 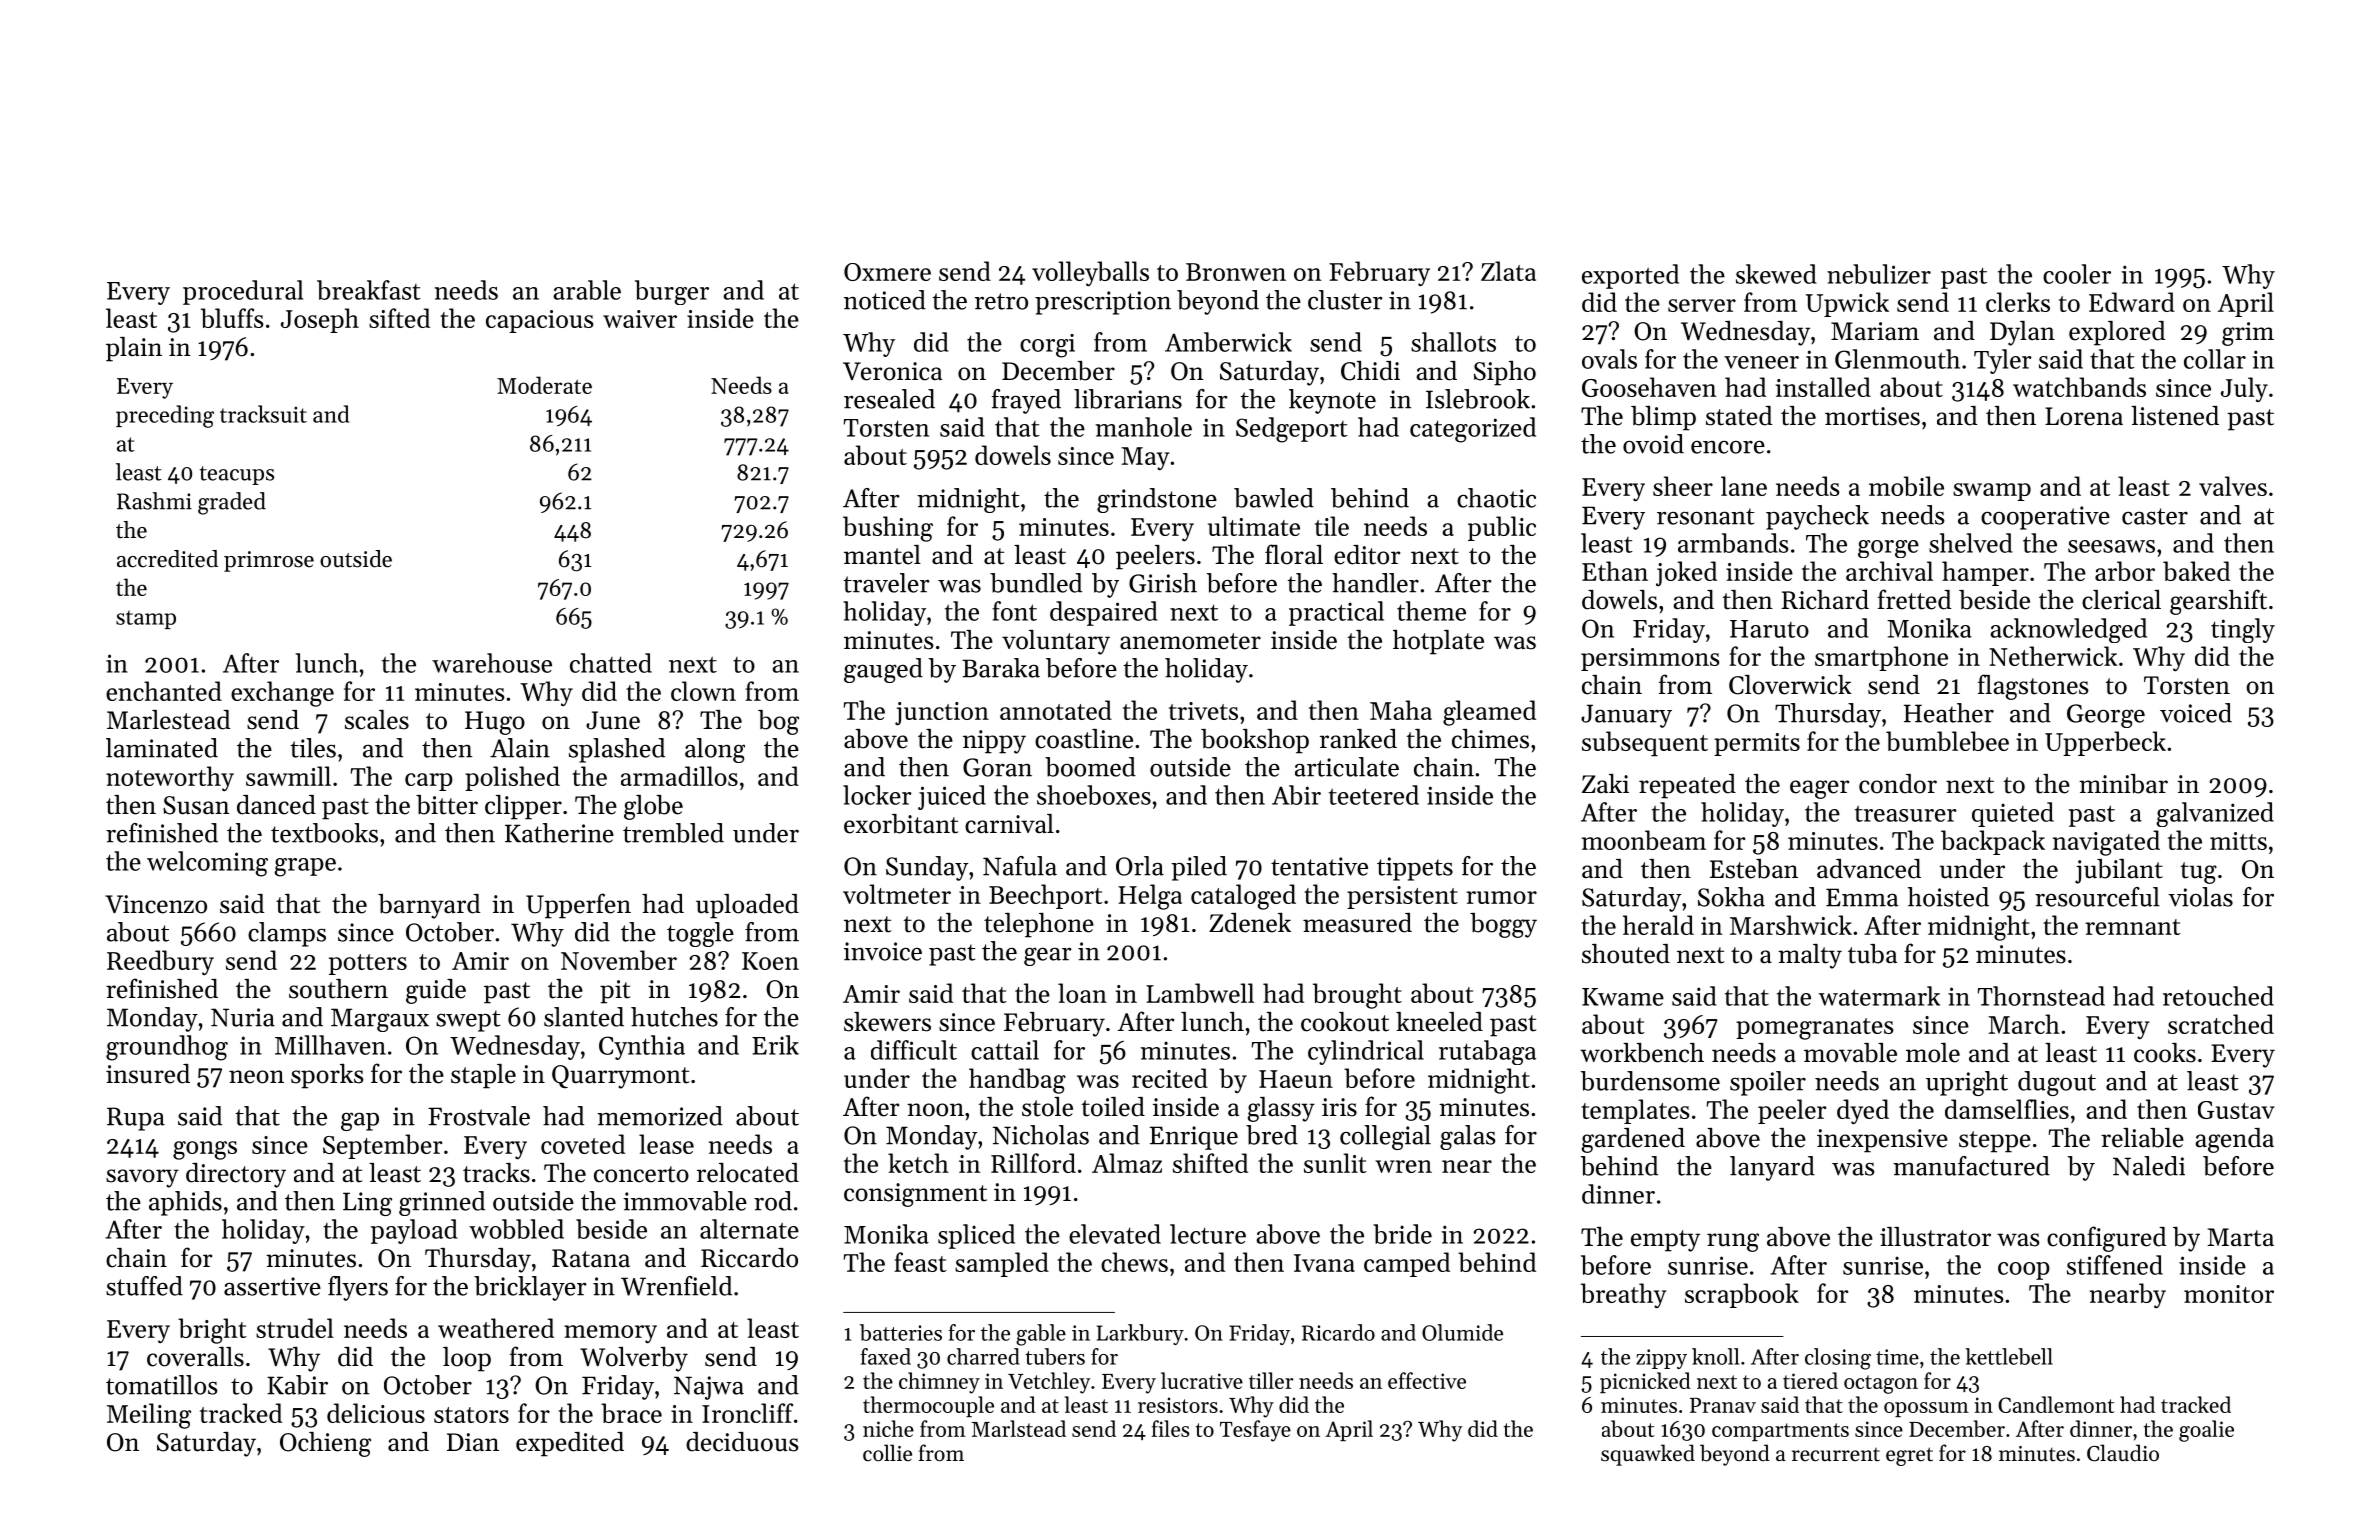 I want to click on shoeboxes, so click(x=1094, y=795).
